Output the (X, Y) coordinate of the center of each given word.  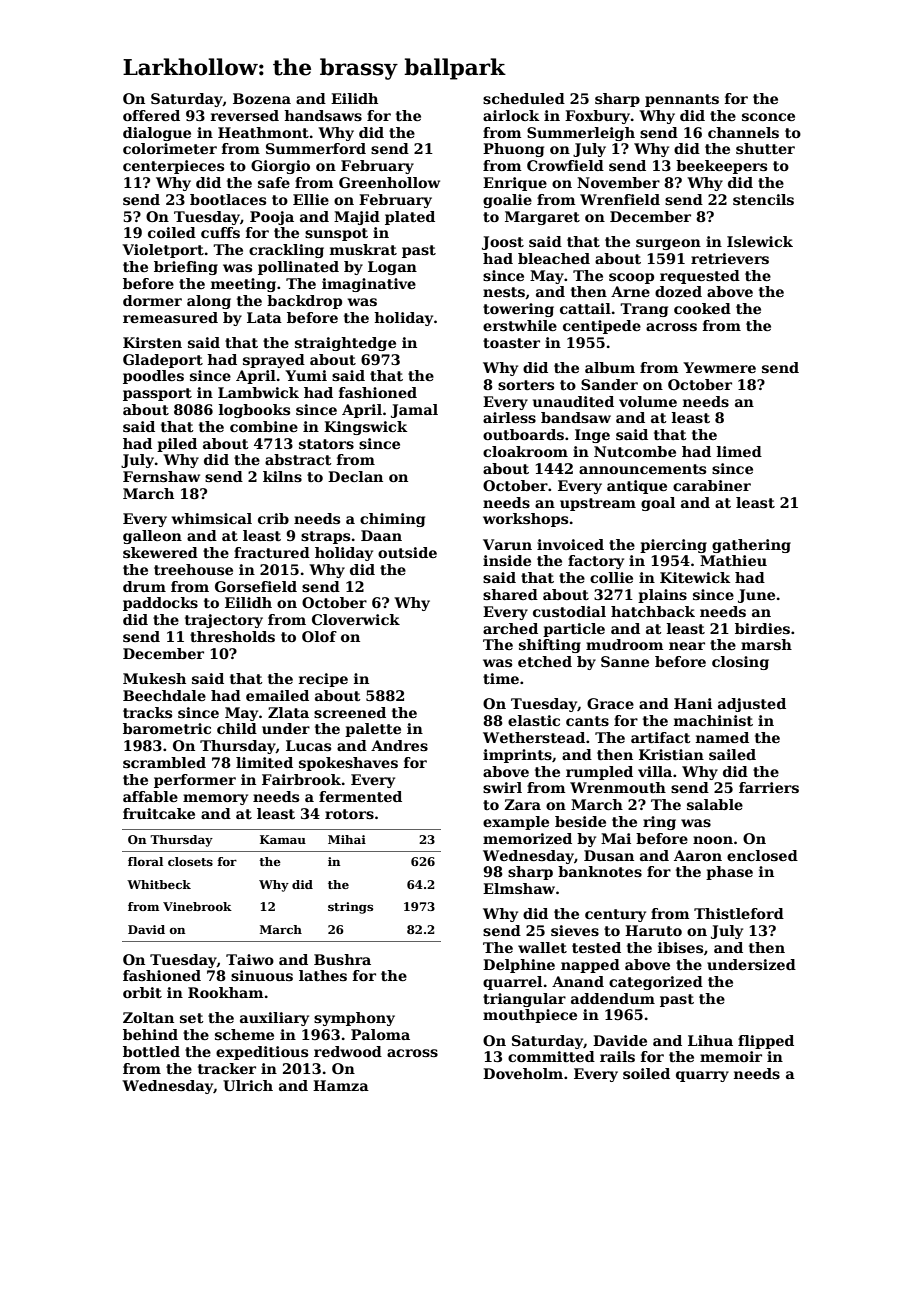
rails (617, 1056)
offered (151, 115)
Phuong (513, 150)
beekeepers (721, 167)
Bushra (342, 959)
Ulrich (248, 1085)
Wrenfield (620, 199)
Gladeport (163, 361)
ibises (680, 947)
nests (504, 292)
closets (190, 861)
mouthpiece (530, 1016)
